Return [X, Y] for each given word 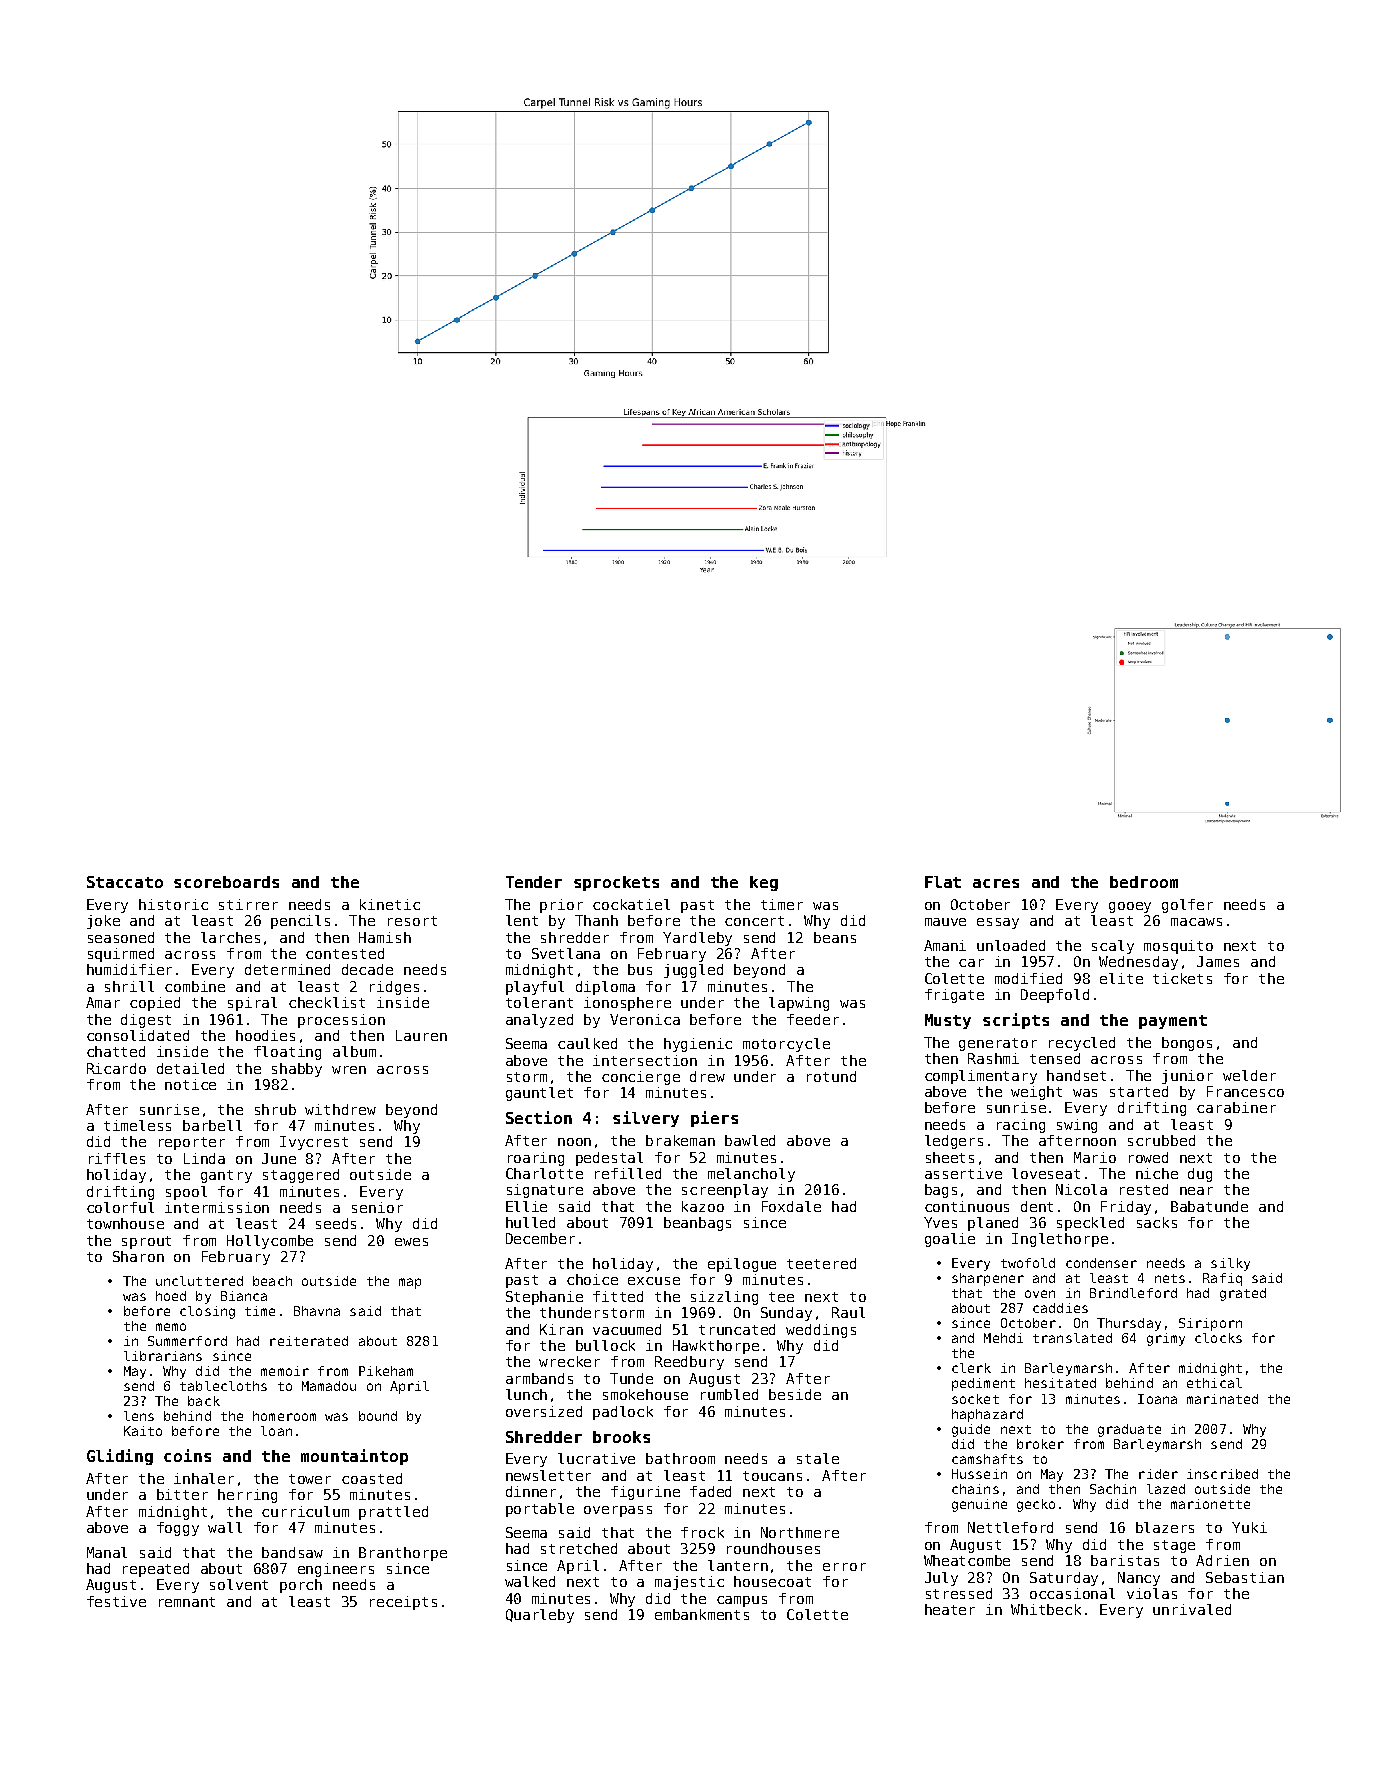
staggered [301, 1176]
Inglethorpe [1060, 1240]
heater [950, 1609]
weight [1036, 1093]
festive [116, 1601]
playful [535, 988]
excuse [654, 1281]
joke [103, 922]
